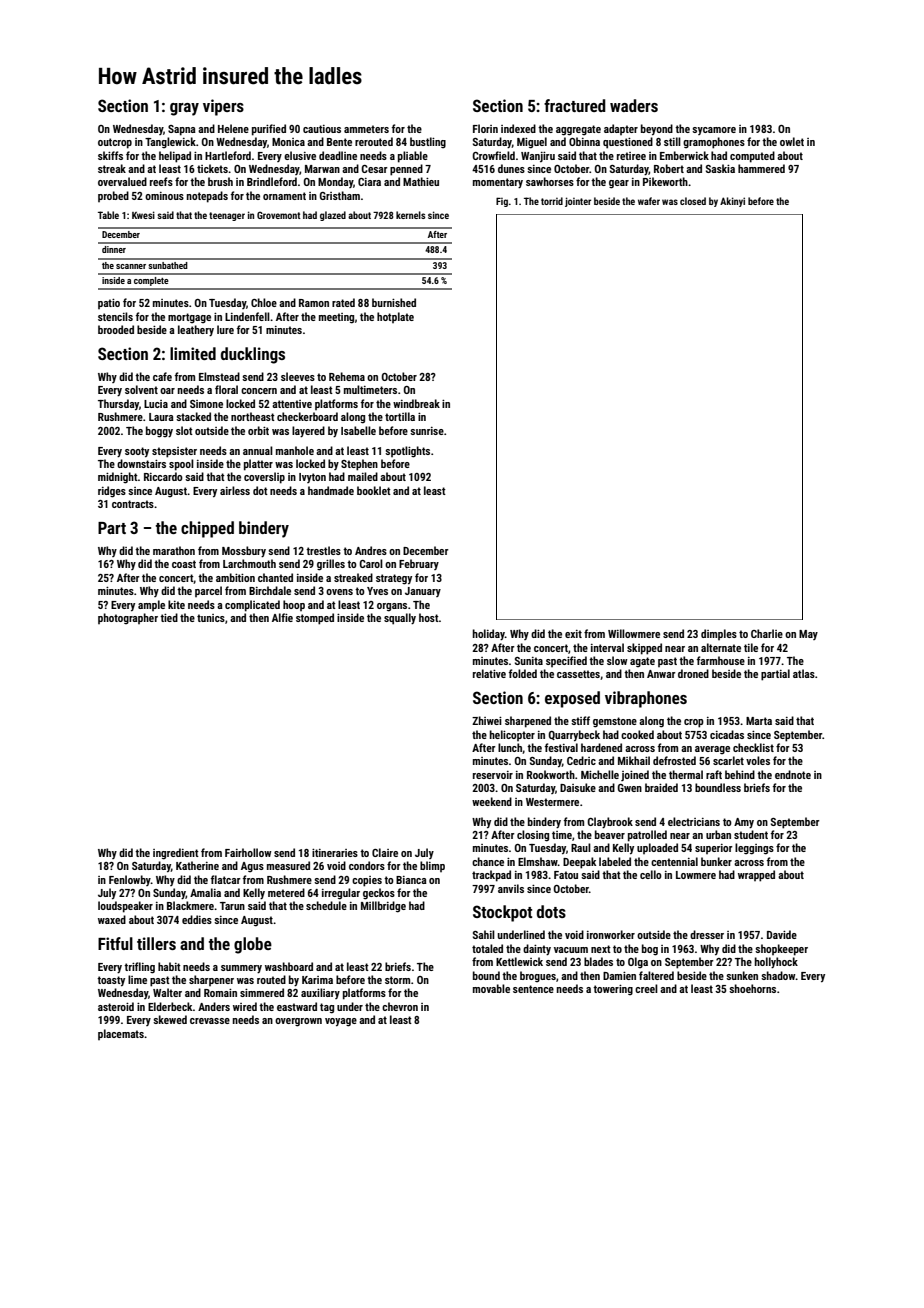 This image has height=1308, width=924. Describe the element at coordinates (298, 1022) in the image. I see `overgrown` at that location.
